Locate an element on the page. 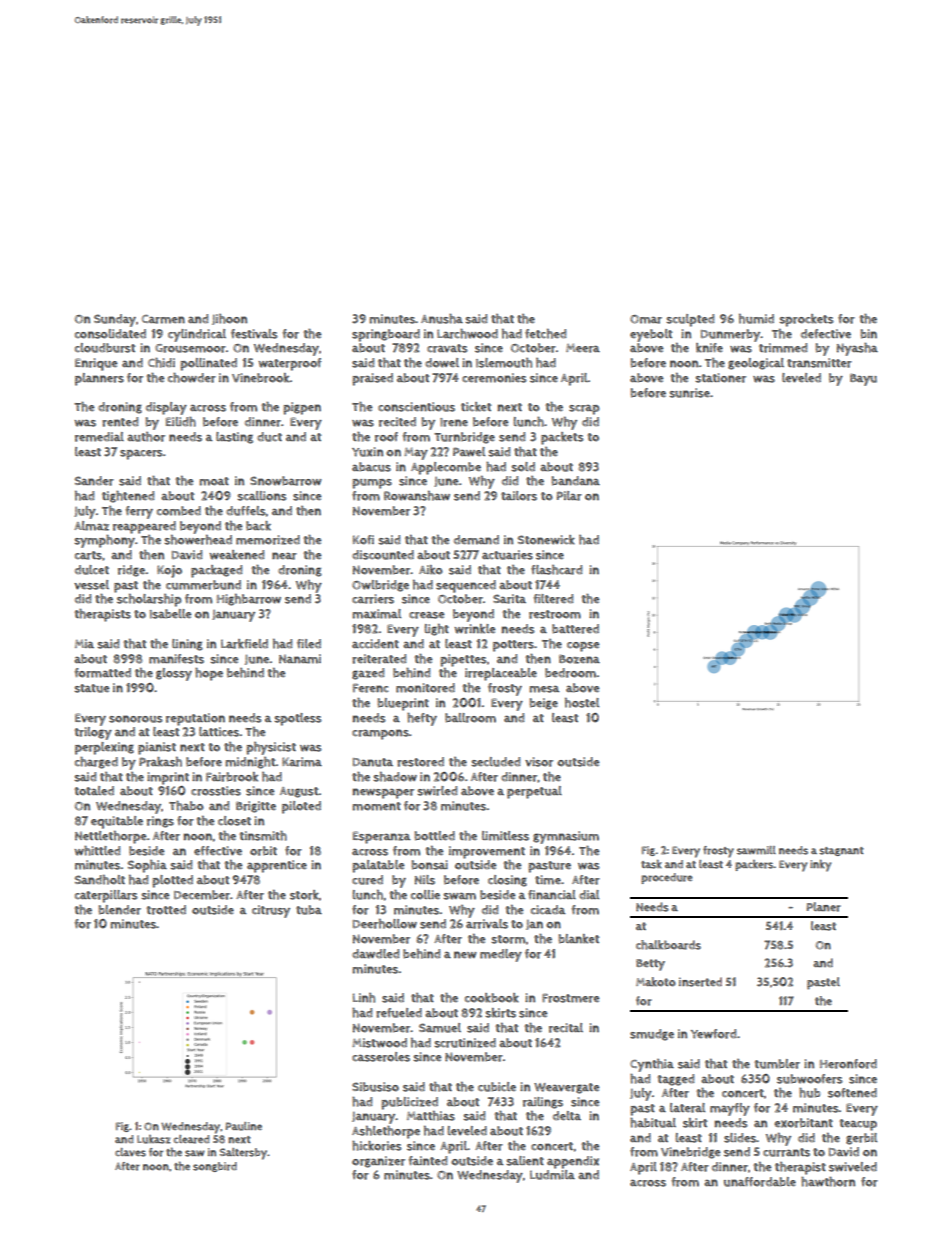 The height and width of the page is (1233, 952). spotless is located at coordinates (298, 719).
